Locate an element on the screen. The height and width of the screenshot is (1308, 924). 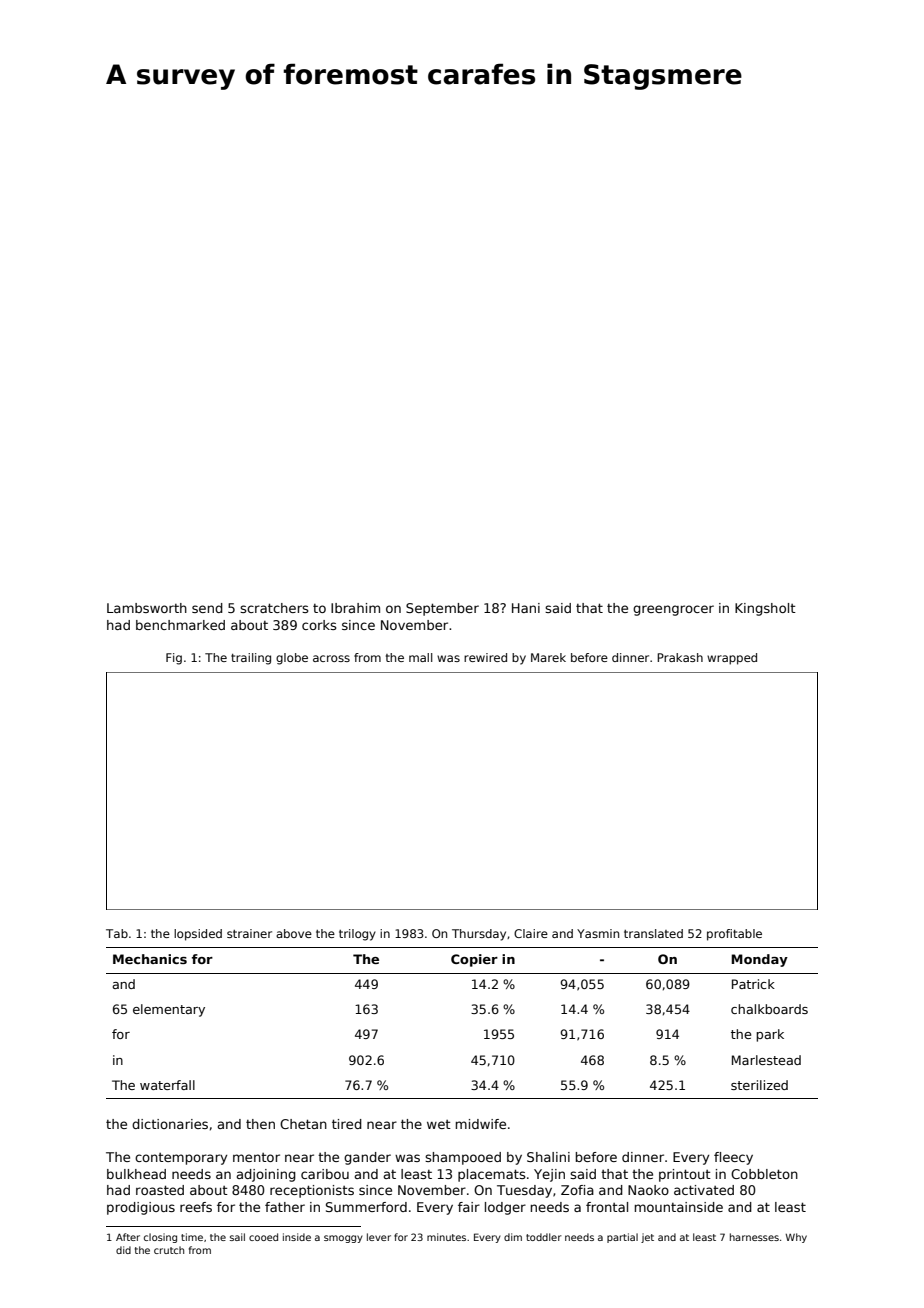
globe is located at coordinates (292, 659).
